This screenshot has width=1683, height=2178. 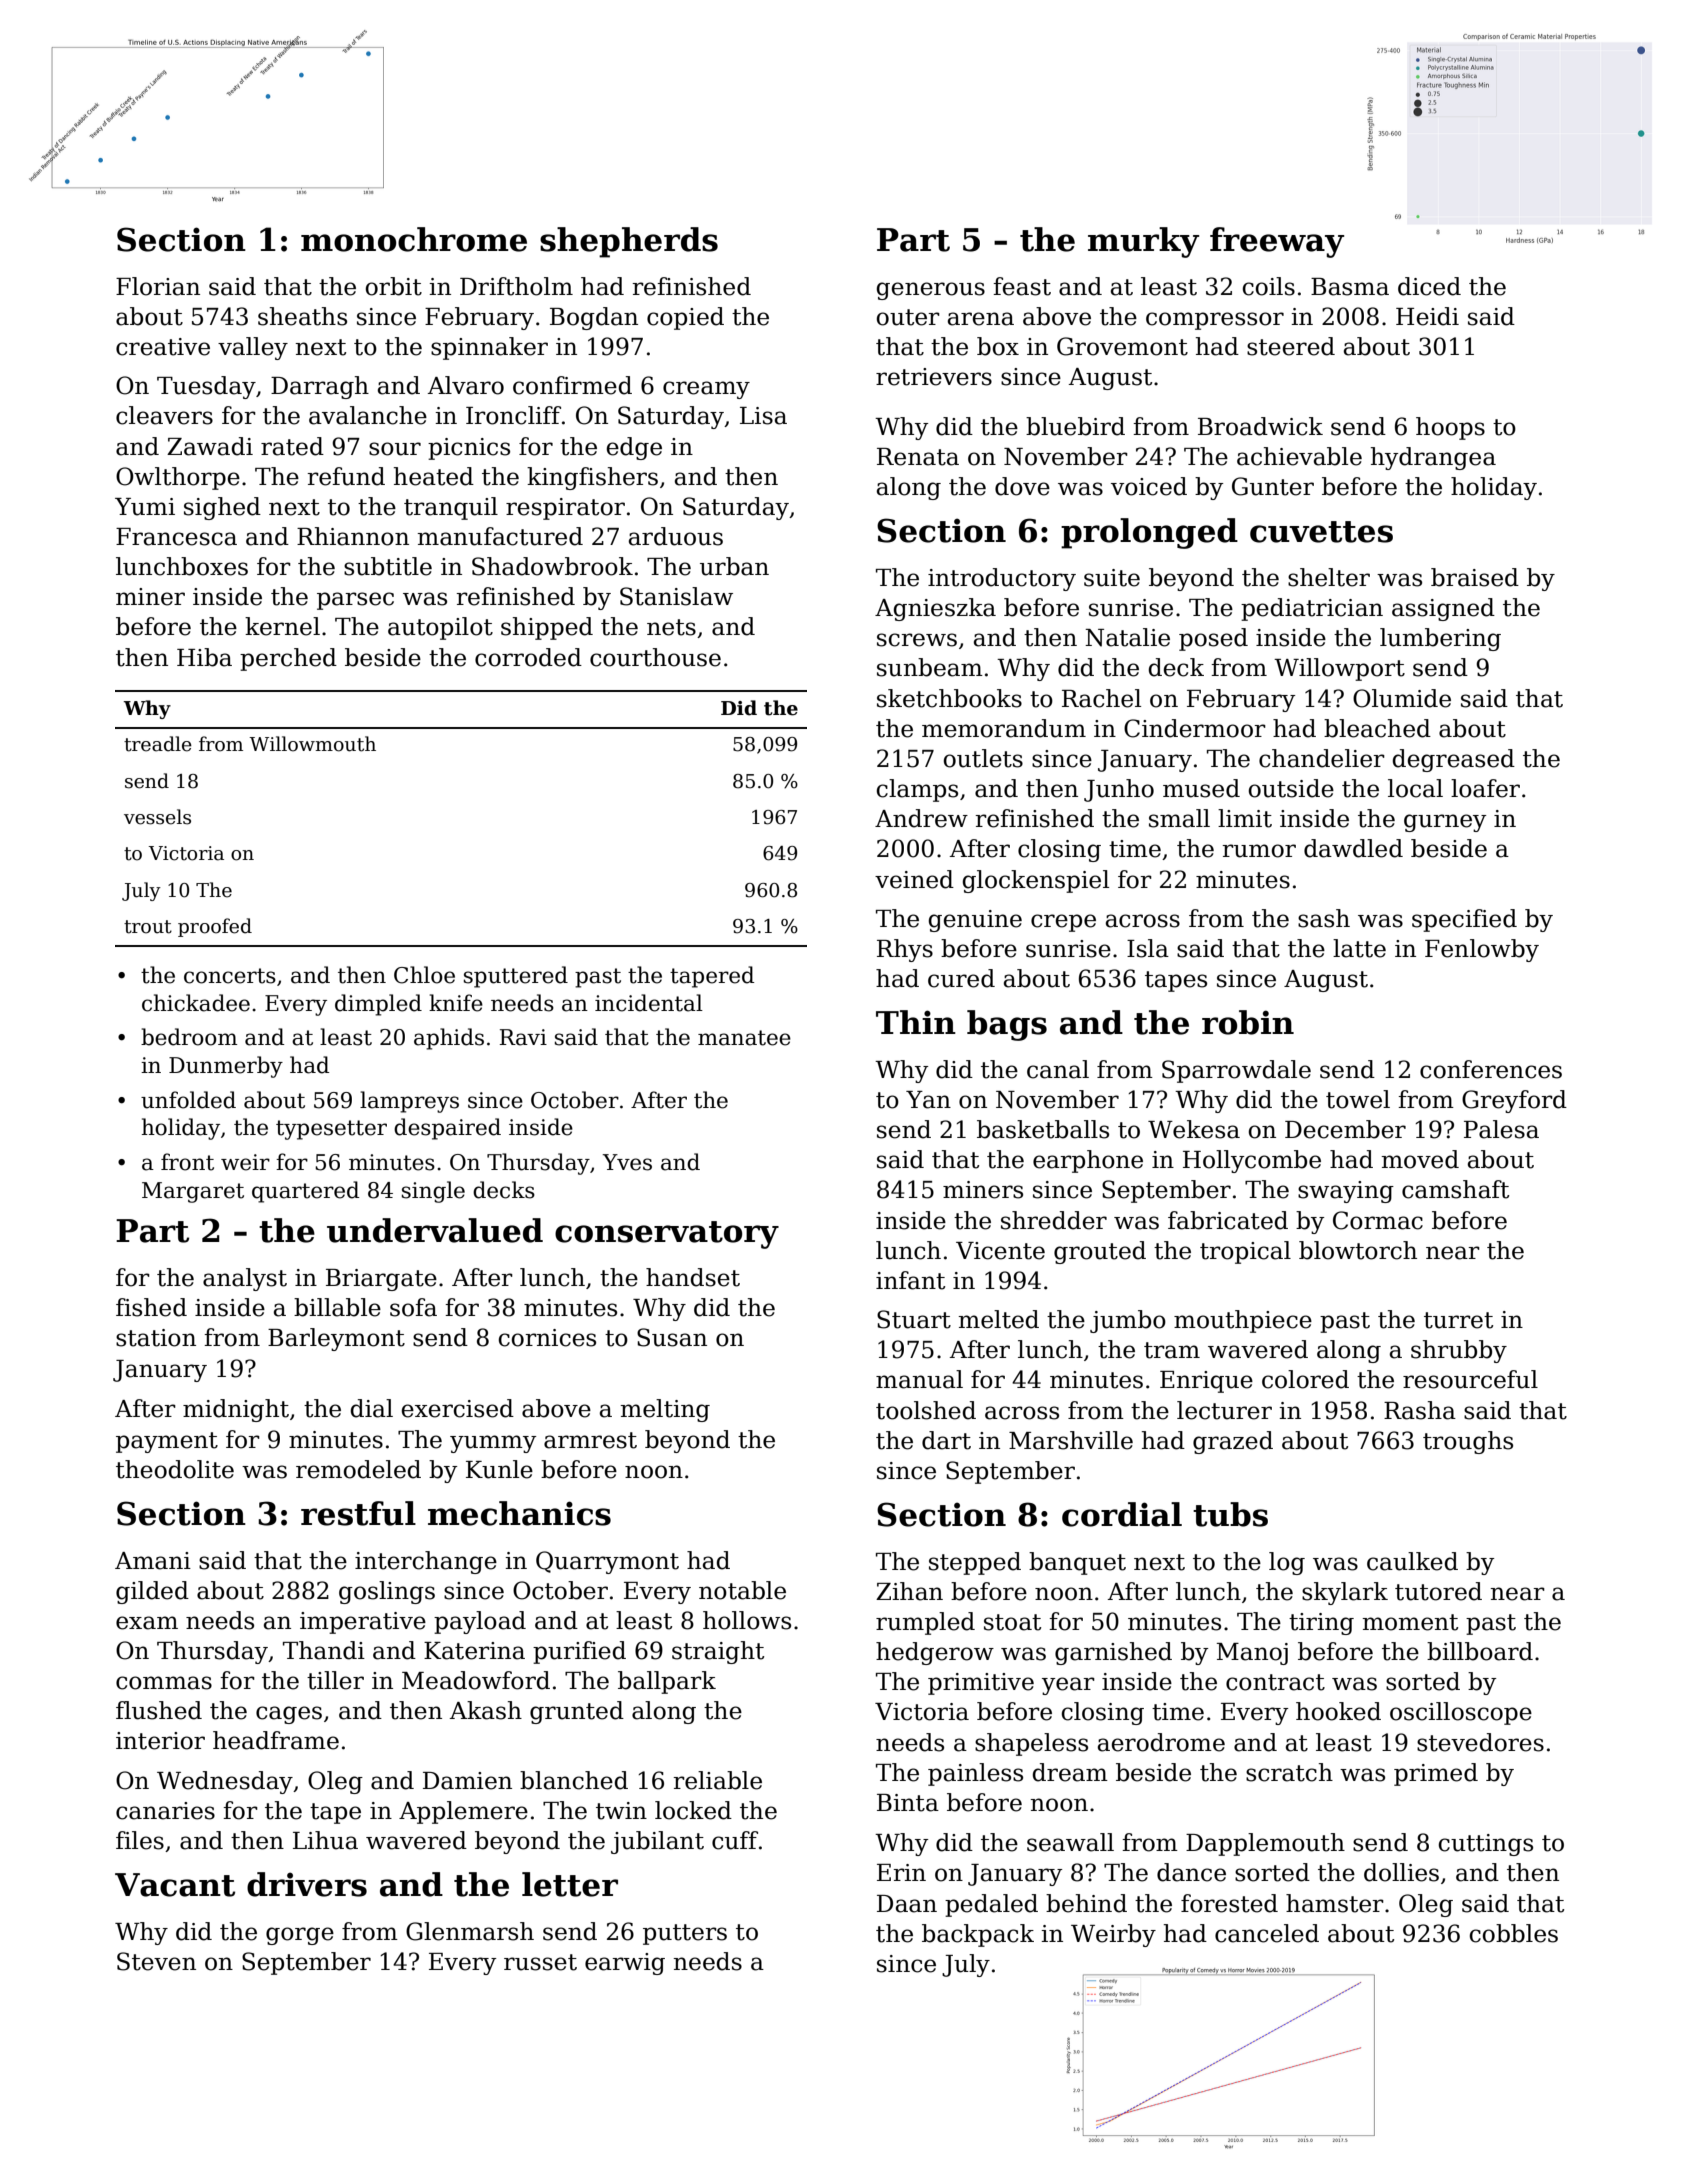 I want to click on conservatory, so click(x=667, y=1235).
